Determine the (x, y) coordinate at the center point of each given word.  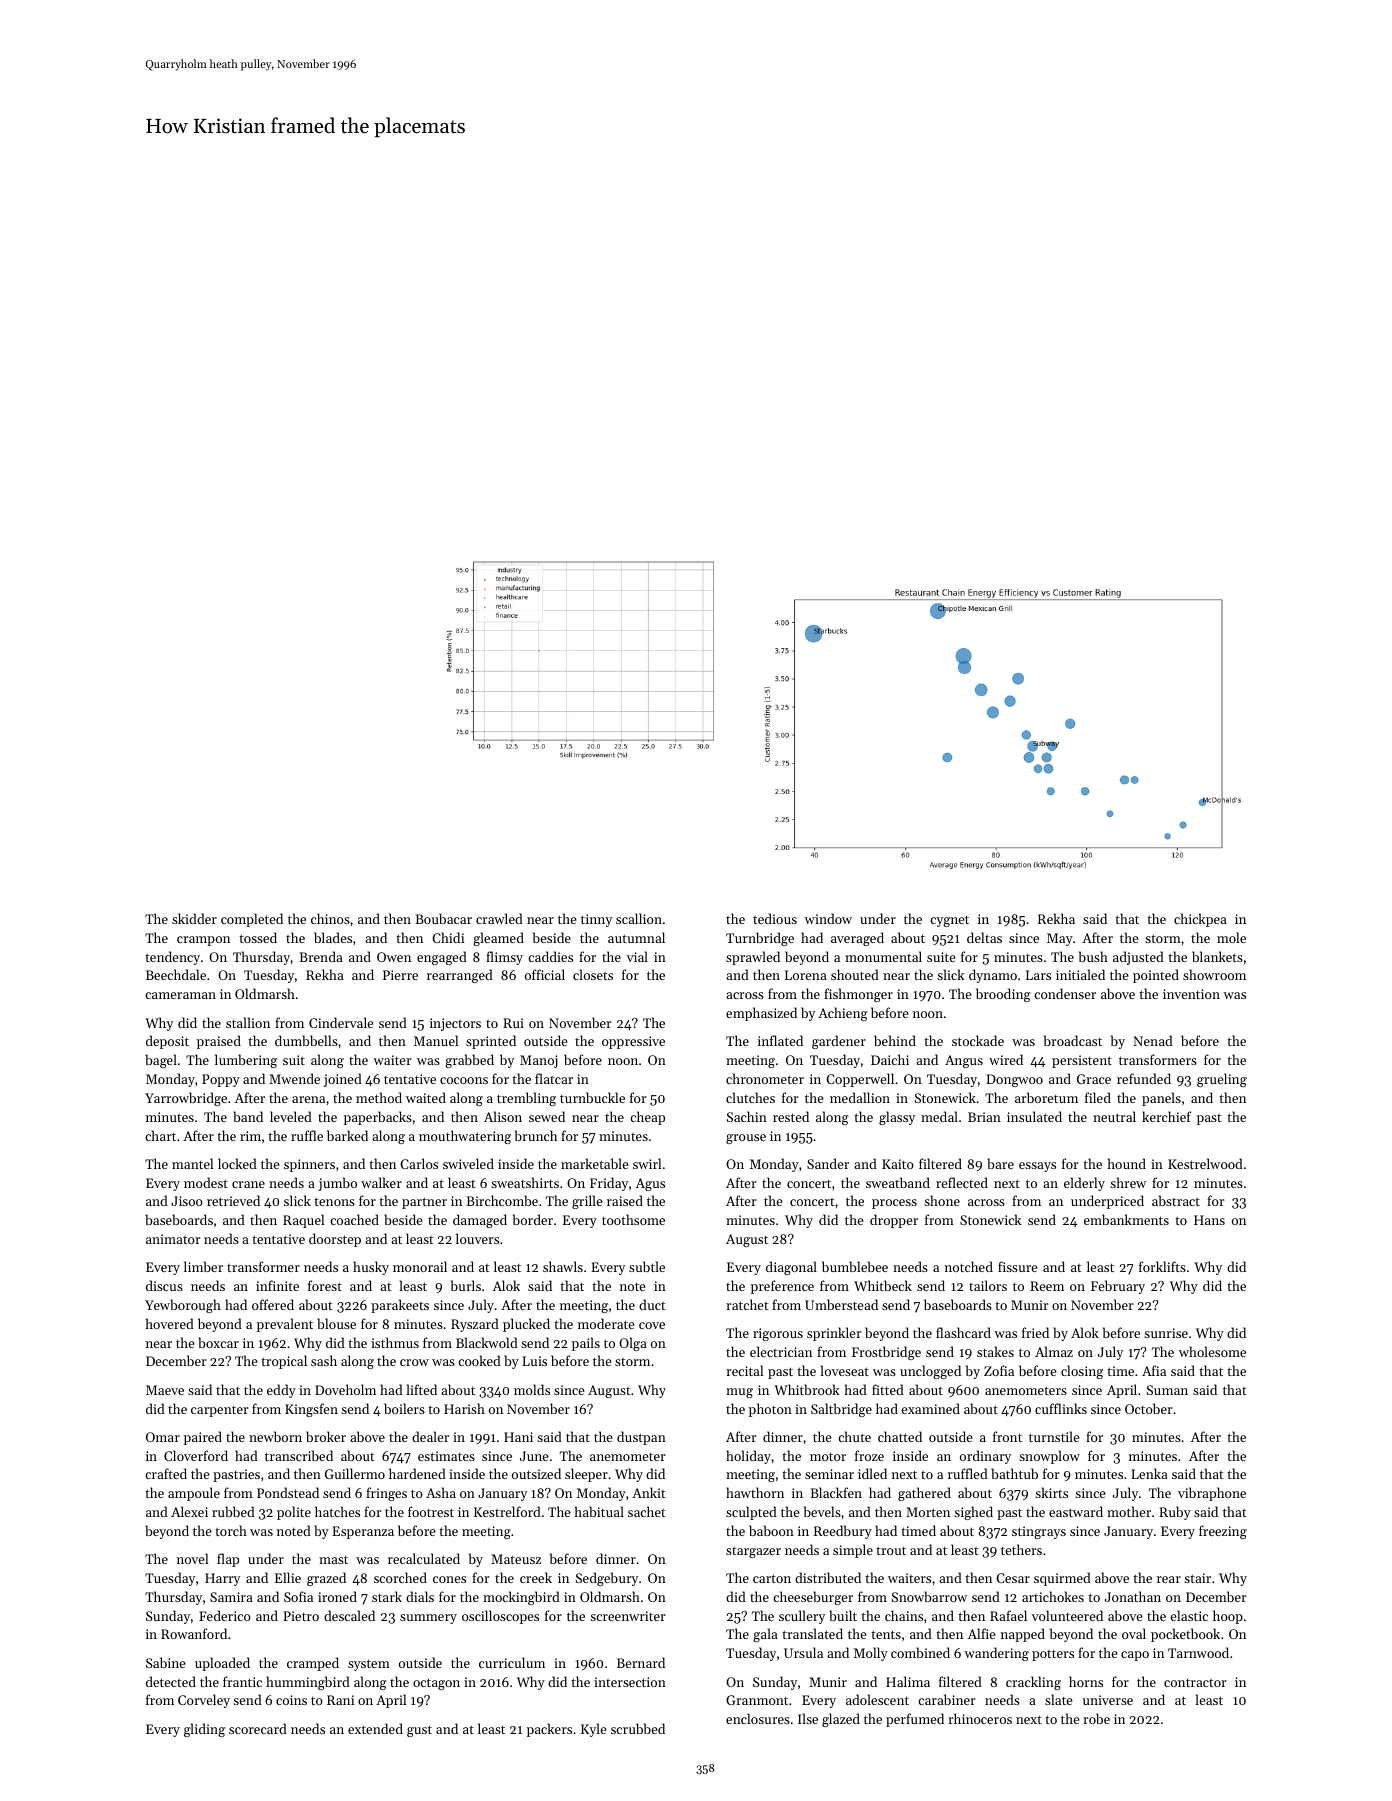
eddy (281, 1391)
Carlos (419, 1163)
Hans (1209, 1220)
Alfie (982, 1633)
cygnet (949, 921)
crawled (499, 918)
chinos (330, 918)
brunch (536, 1135)
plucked (526, 1325)
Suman (1167, 1390)
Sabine (166, 1662)
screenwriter (627, 1616)
